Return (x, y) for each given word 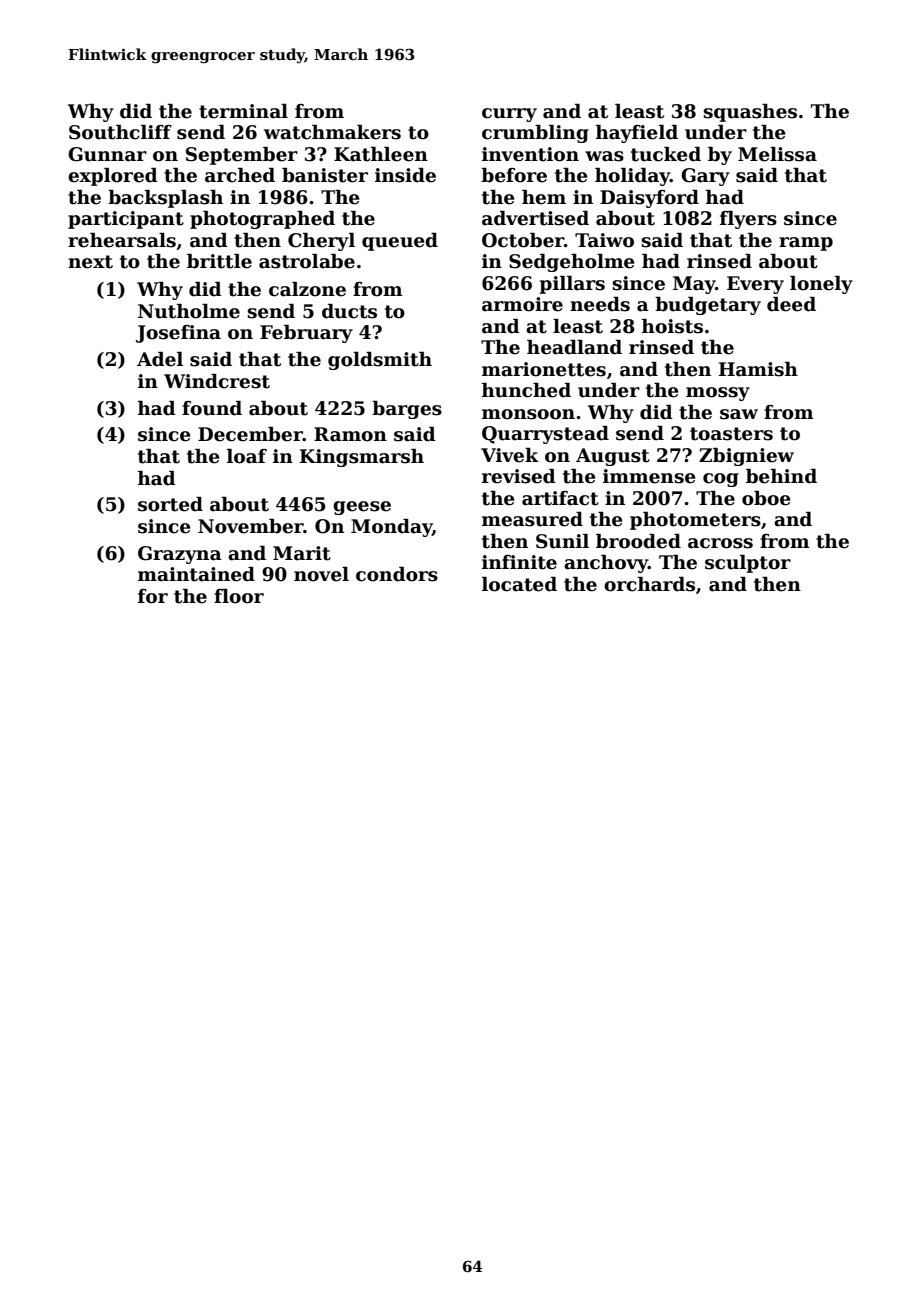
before (514, 175)
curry (509, 115)
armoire (522, 304)
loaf (247, 456)
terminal (243, 111)
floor (239, 596)
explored (113, 177)
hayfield (637, 134)
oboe (766, 498)
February (306, 334)
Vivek (510, 455)
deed (791, 304)
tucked (666, 154)
